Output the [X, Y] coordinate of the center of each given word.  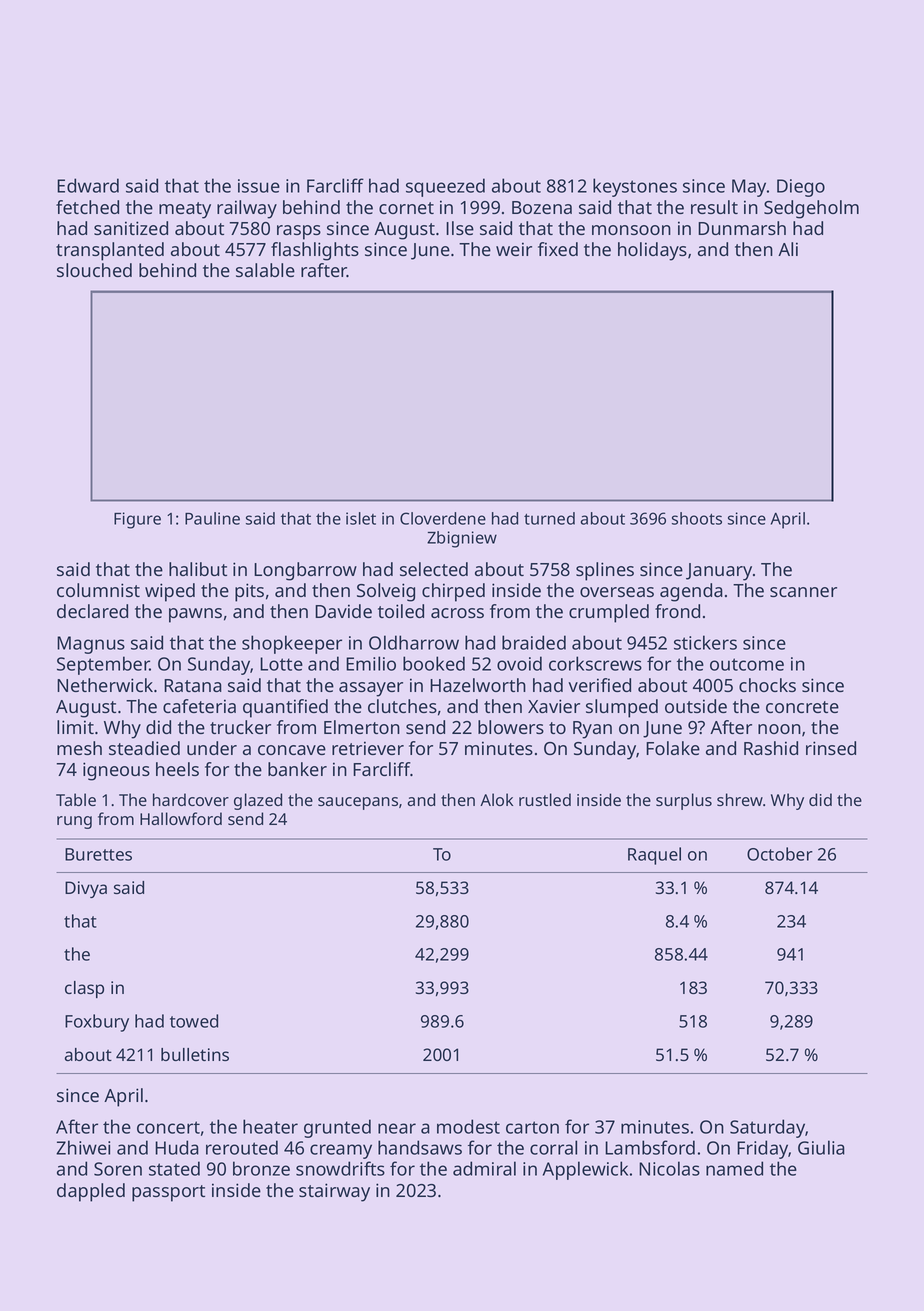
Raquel [654, 856]
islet [361, 518]
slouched [94, 270]
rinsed [831, 748]
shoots [697, 518]
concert [168, 1127]
